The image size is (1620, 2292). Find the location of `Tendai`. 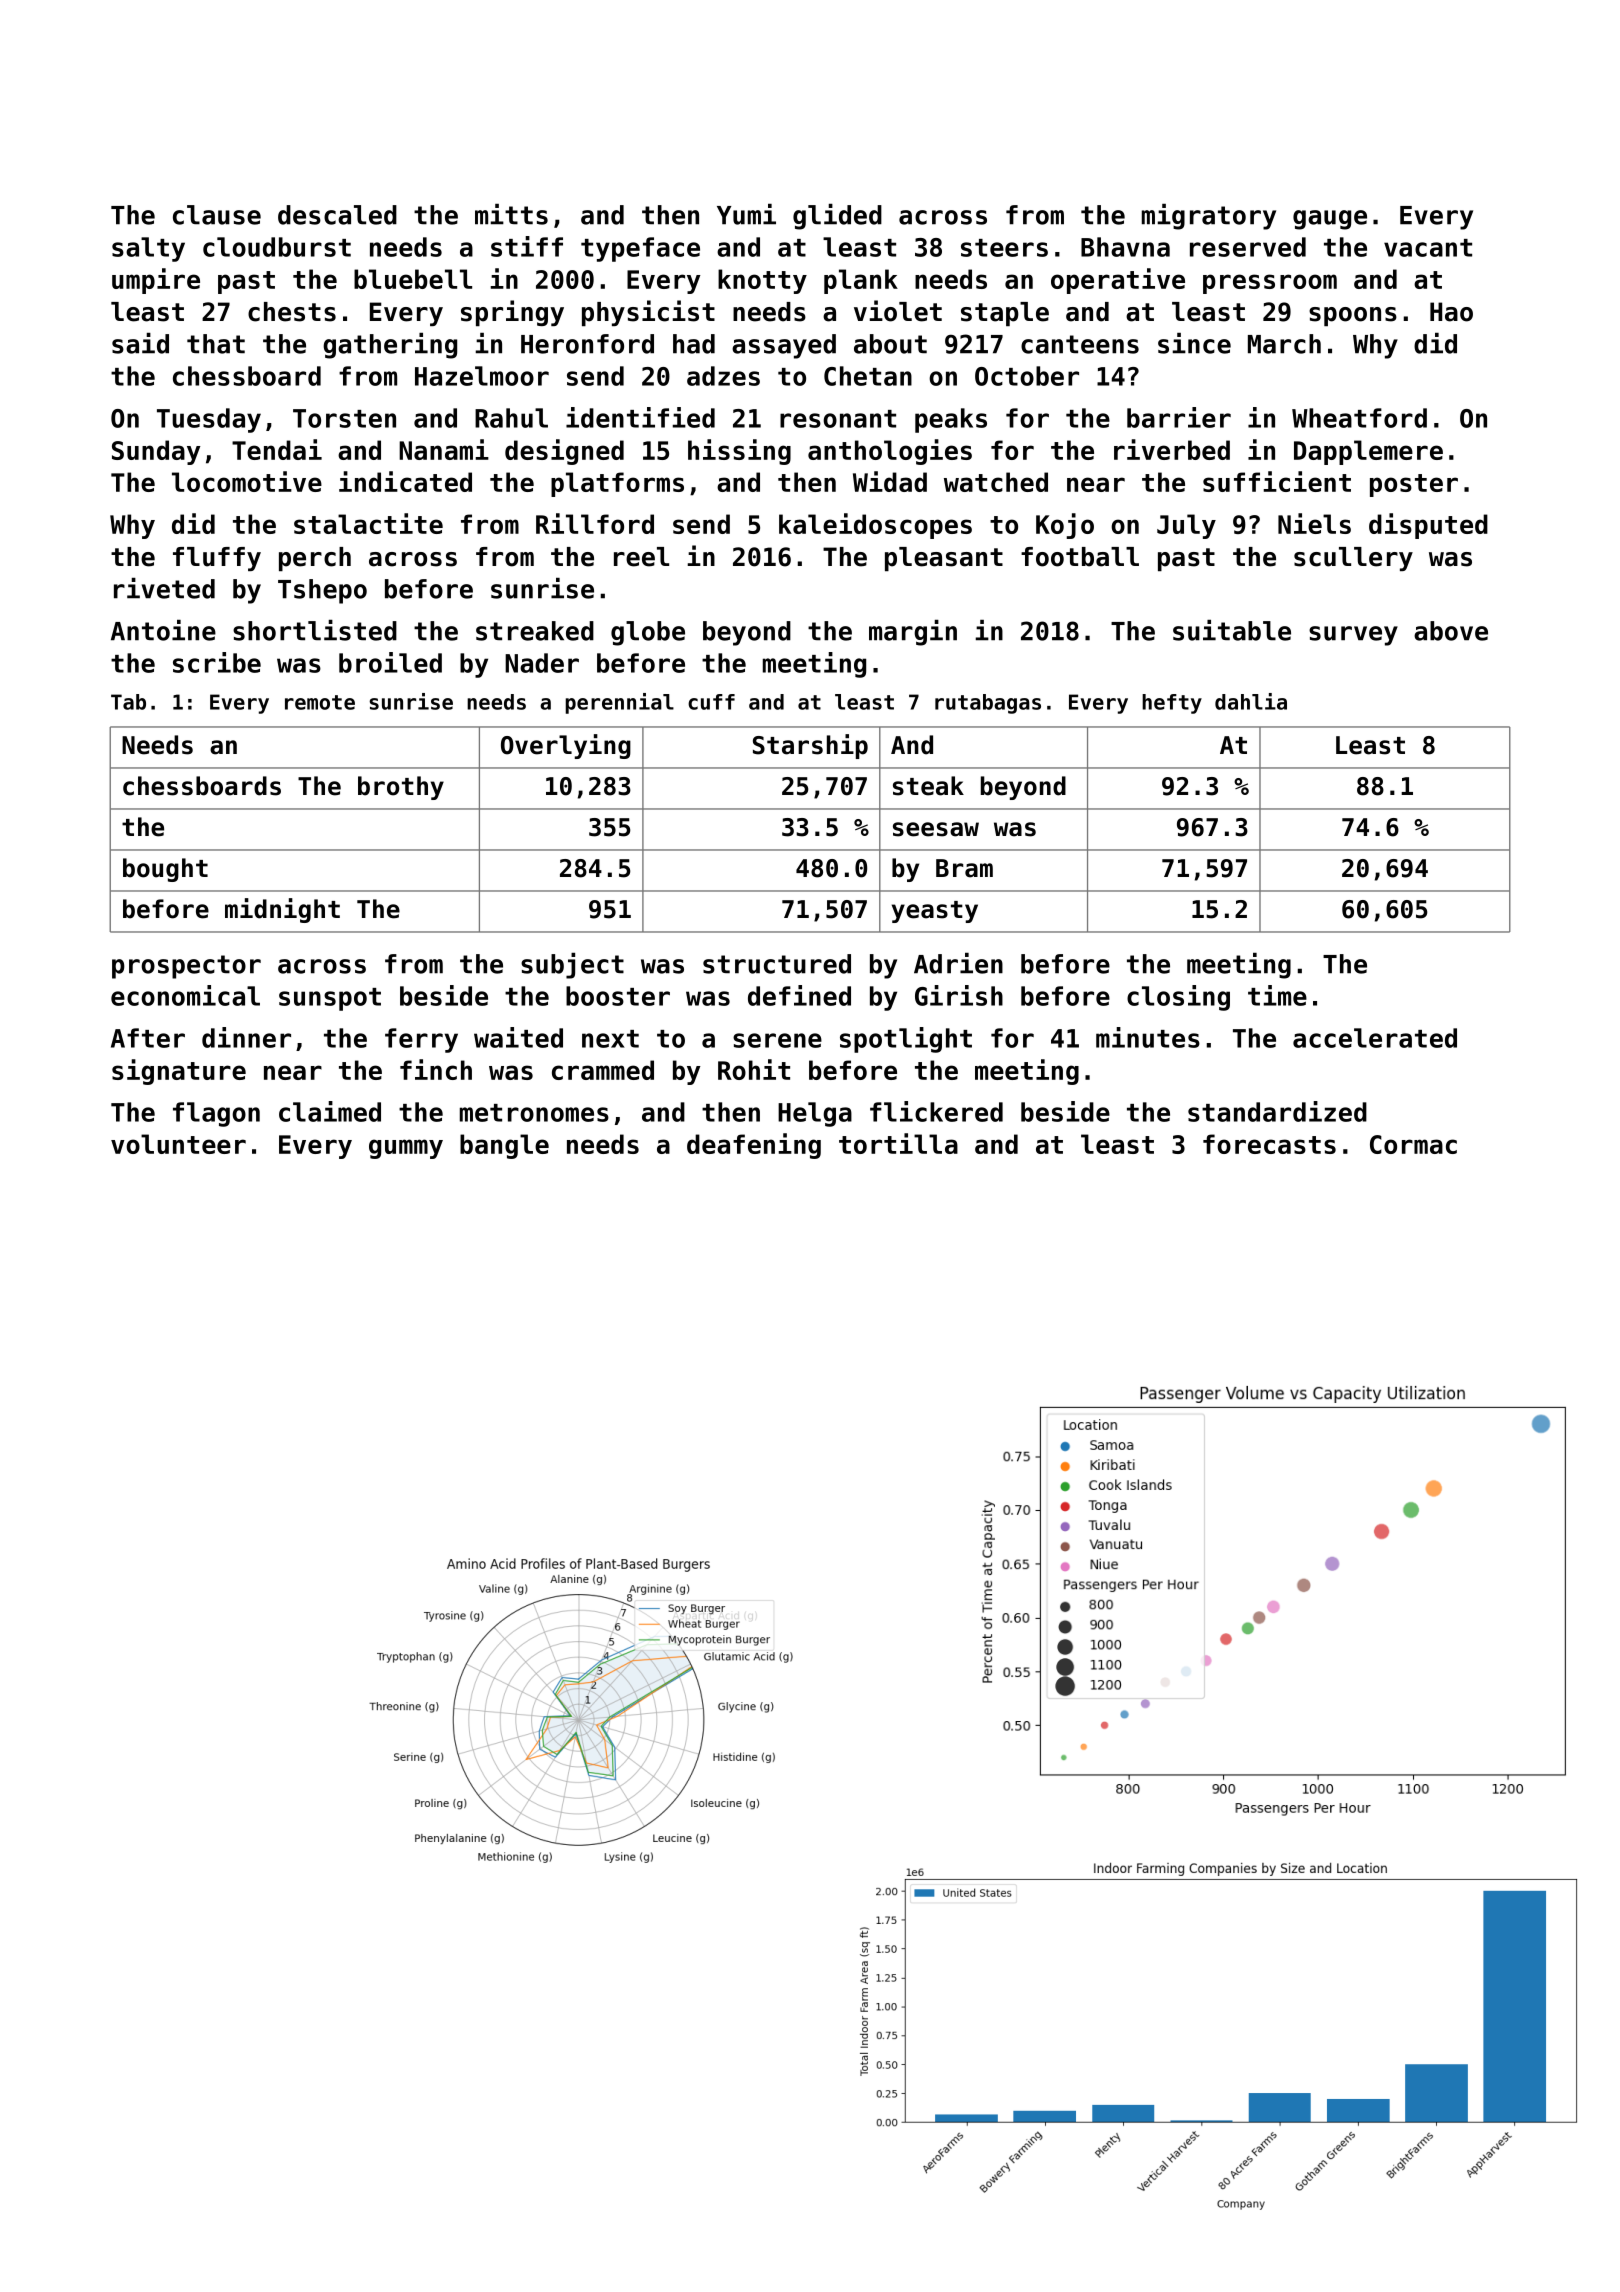

Tendai is located at coordinates (277, 449).
